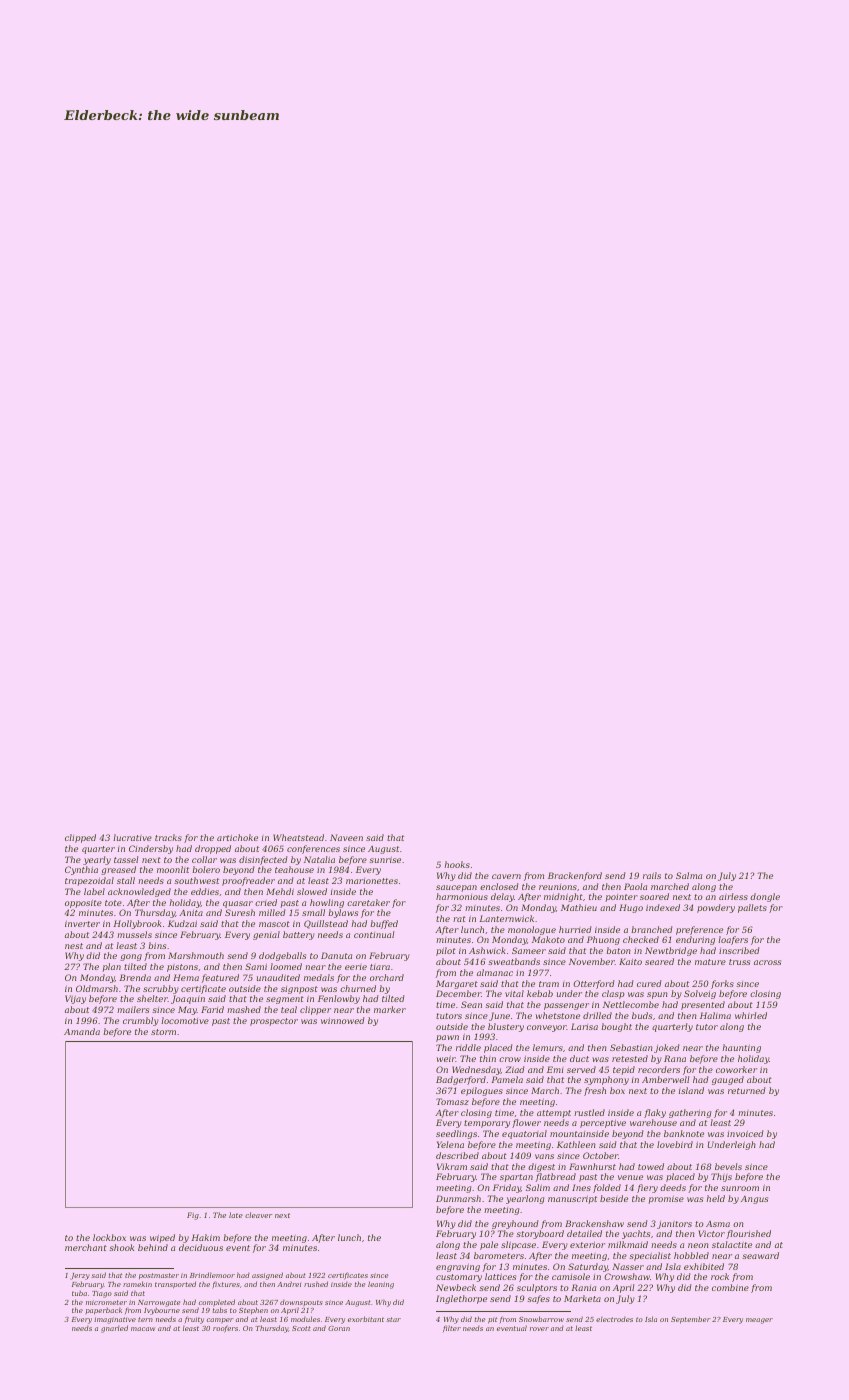  I want to click on delay, so click(502, 897).
